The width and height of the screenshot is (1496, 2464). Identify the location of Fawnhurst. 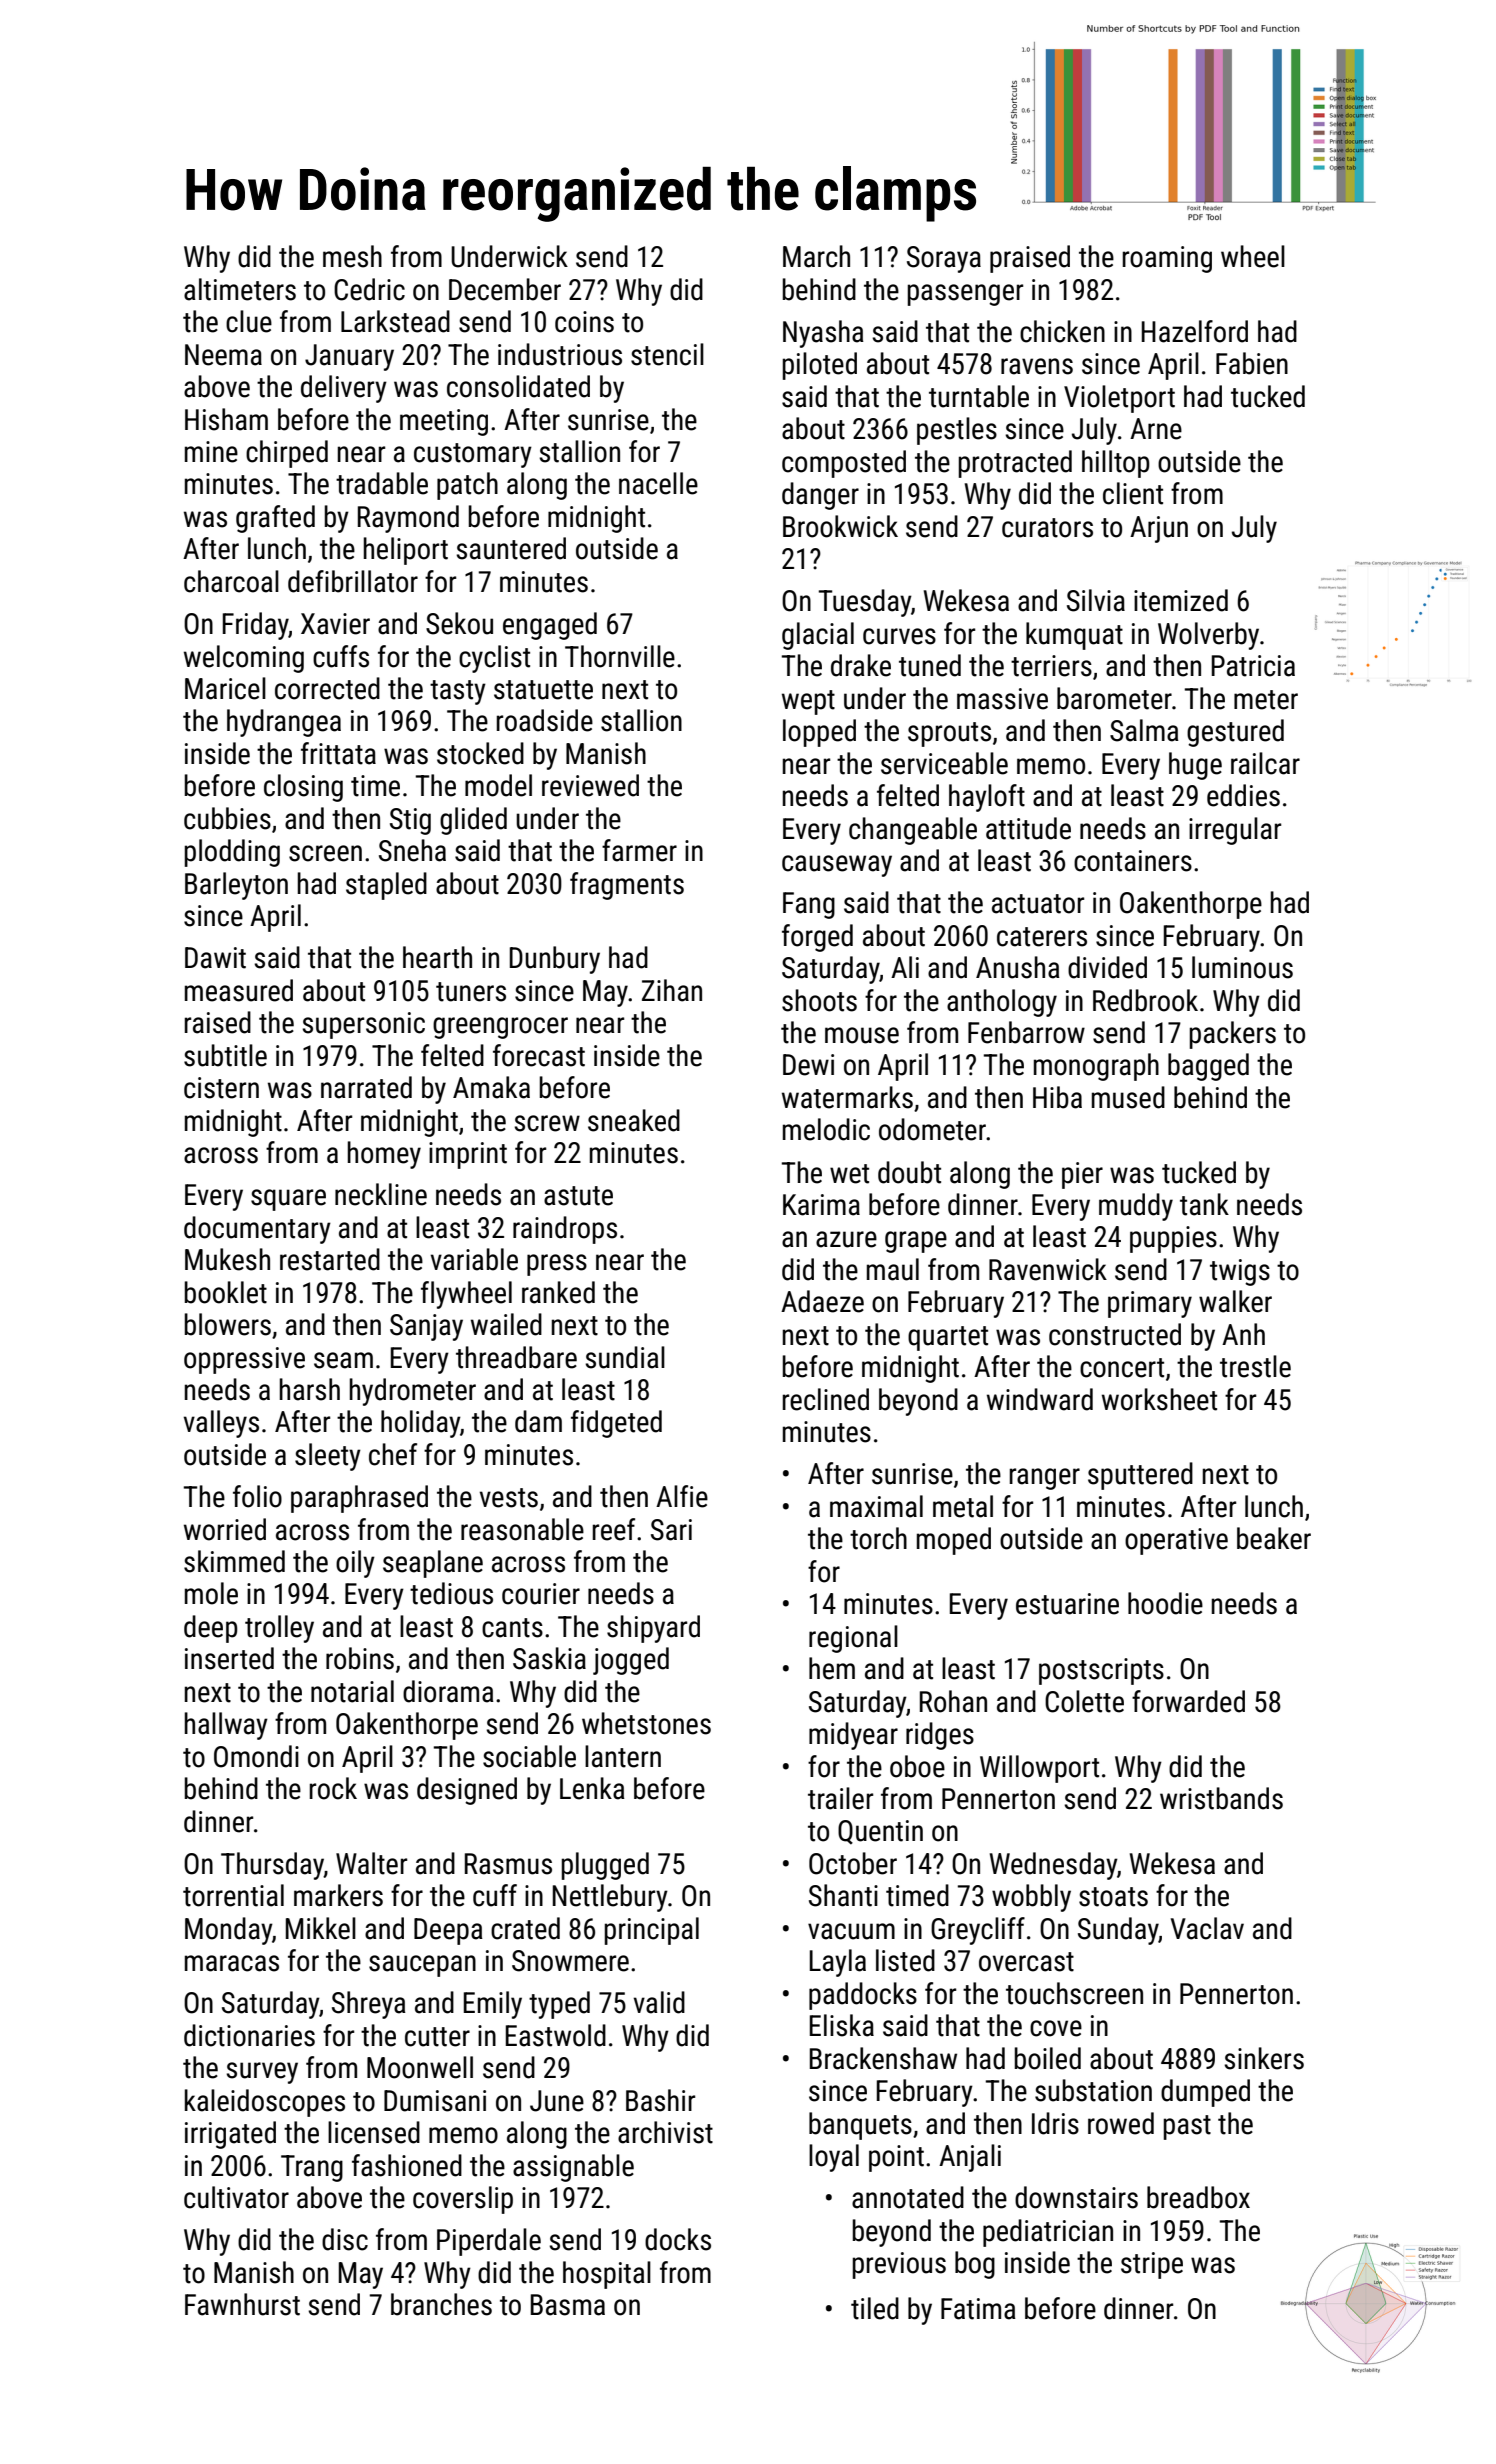
(242, 2304).
